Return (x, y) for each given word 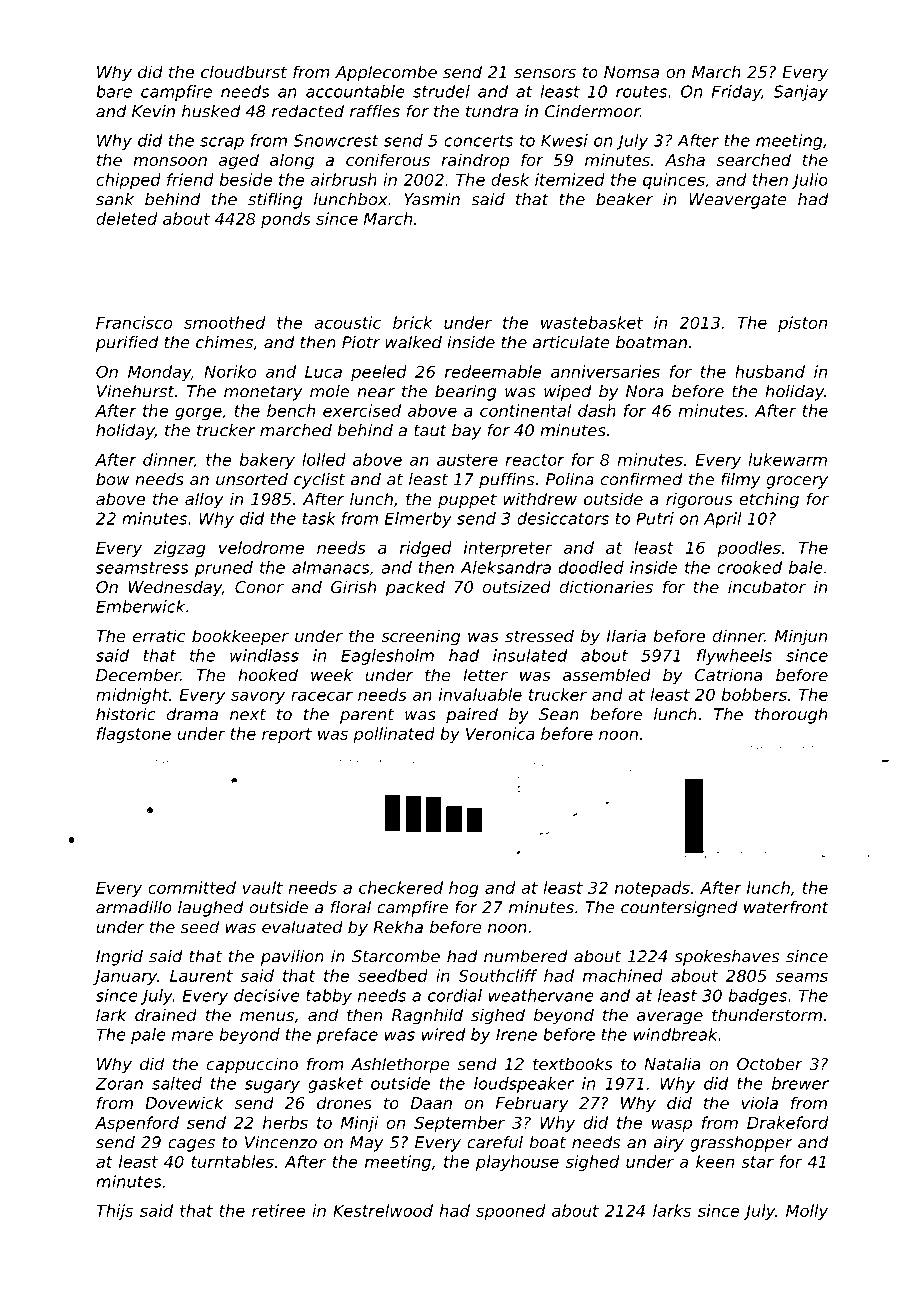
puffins (506, 481)
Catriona (729, 674)
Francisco (134, 322)
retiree (278, 1210)
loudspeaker (524, 1085)
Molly (807, 1212)
